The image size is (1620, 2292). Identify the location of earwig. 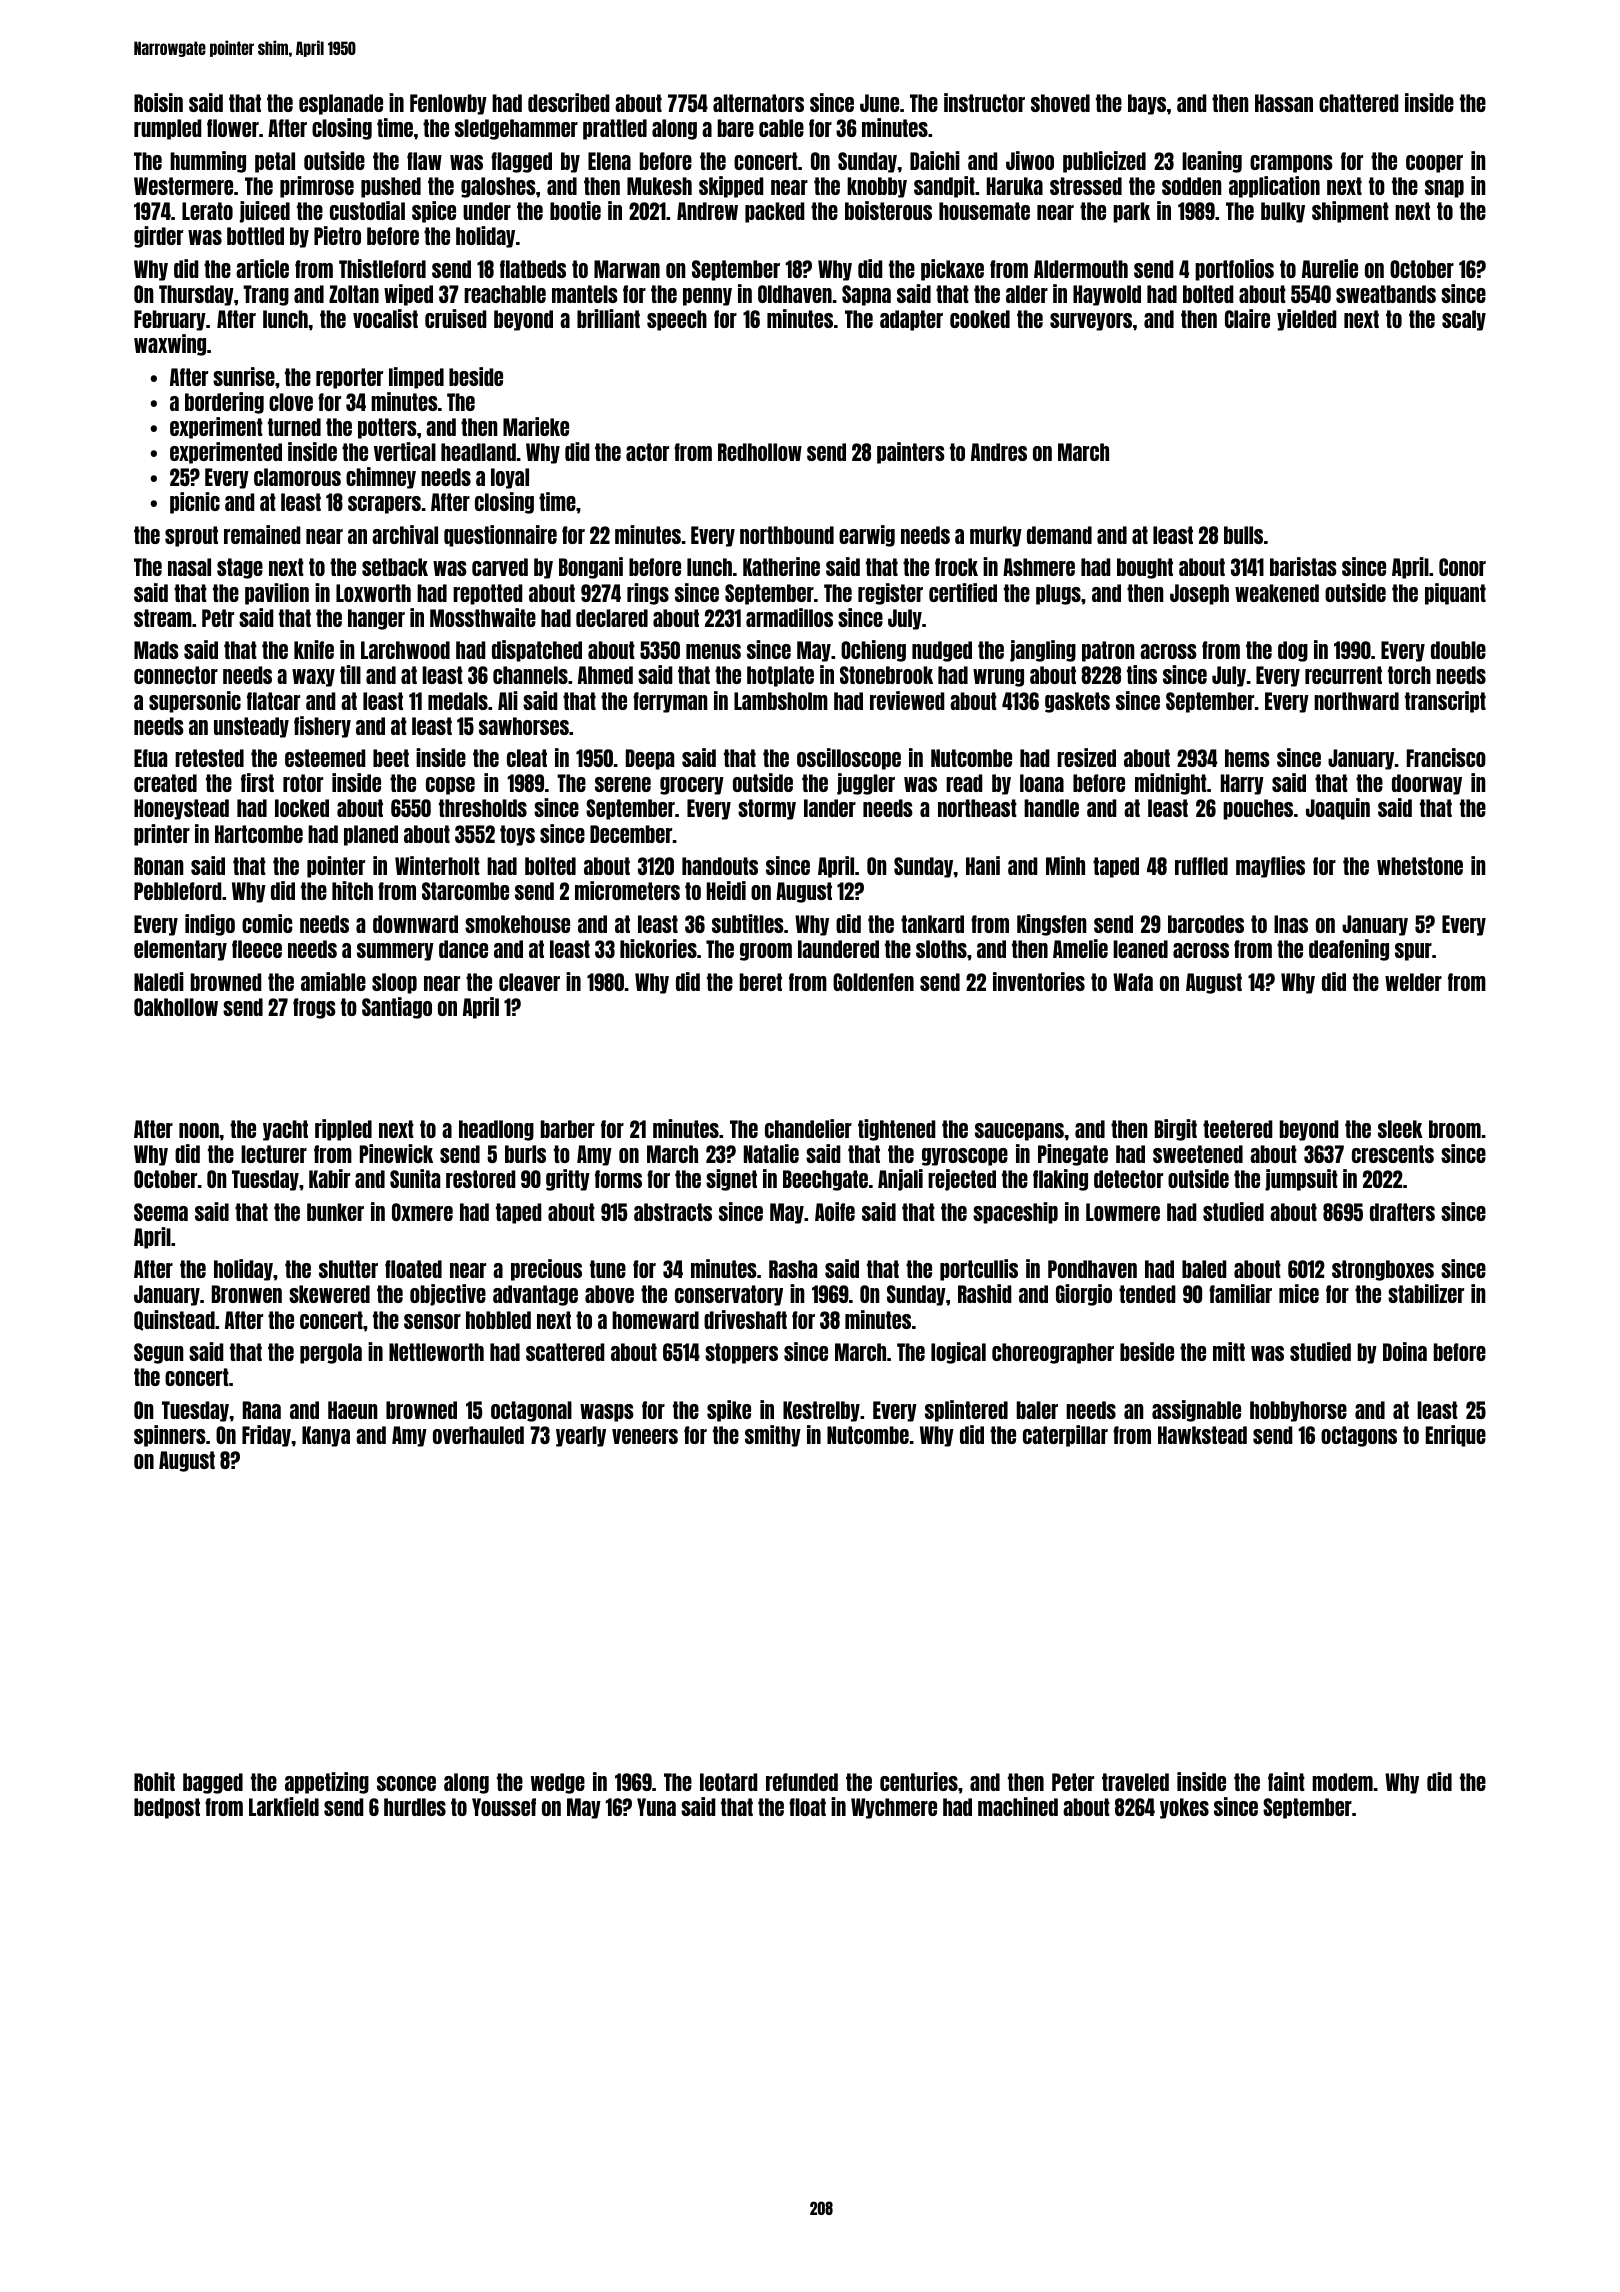
(867, 536).
